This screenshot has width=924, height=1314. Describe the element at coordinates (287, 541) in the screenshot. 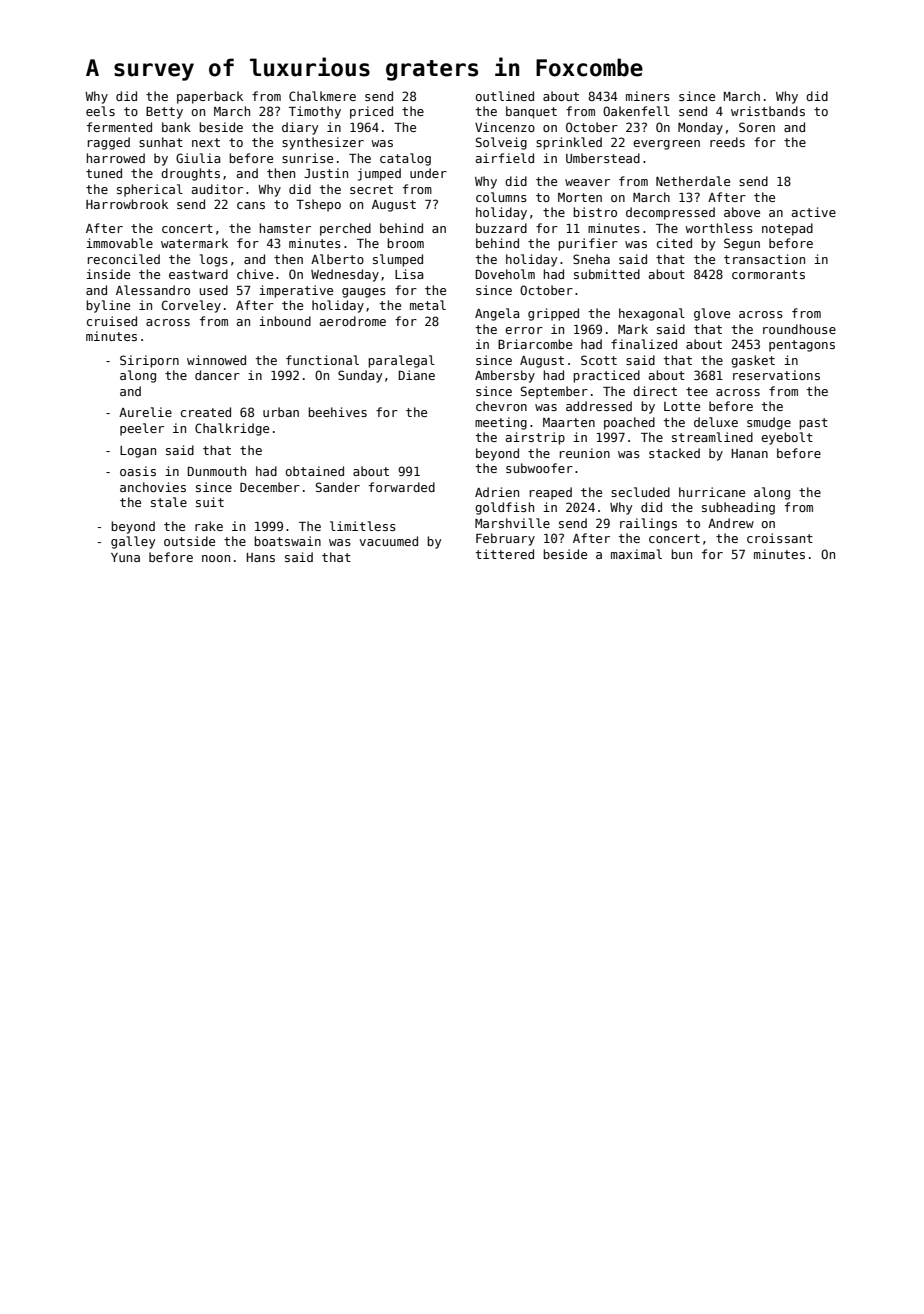

I see `boatswain` at that location.
